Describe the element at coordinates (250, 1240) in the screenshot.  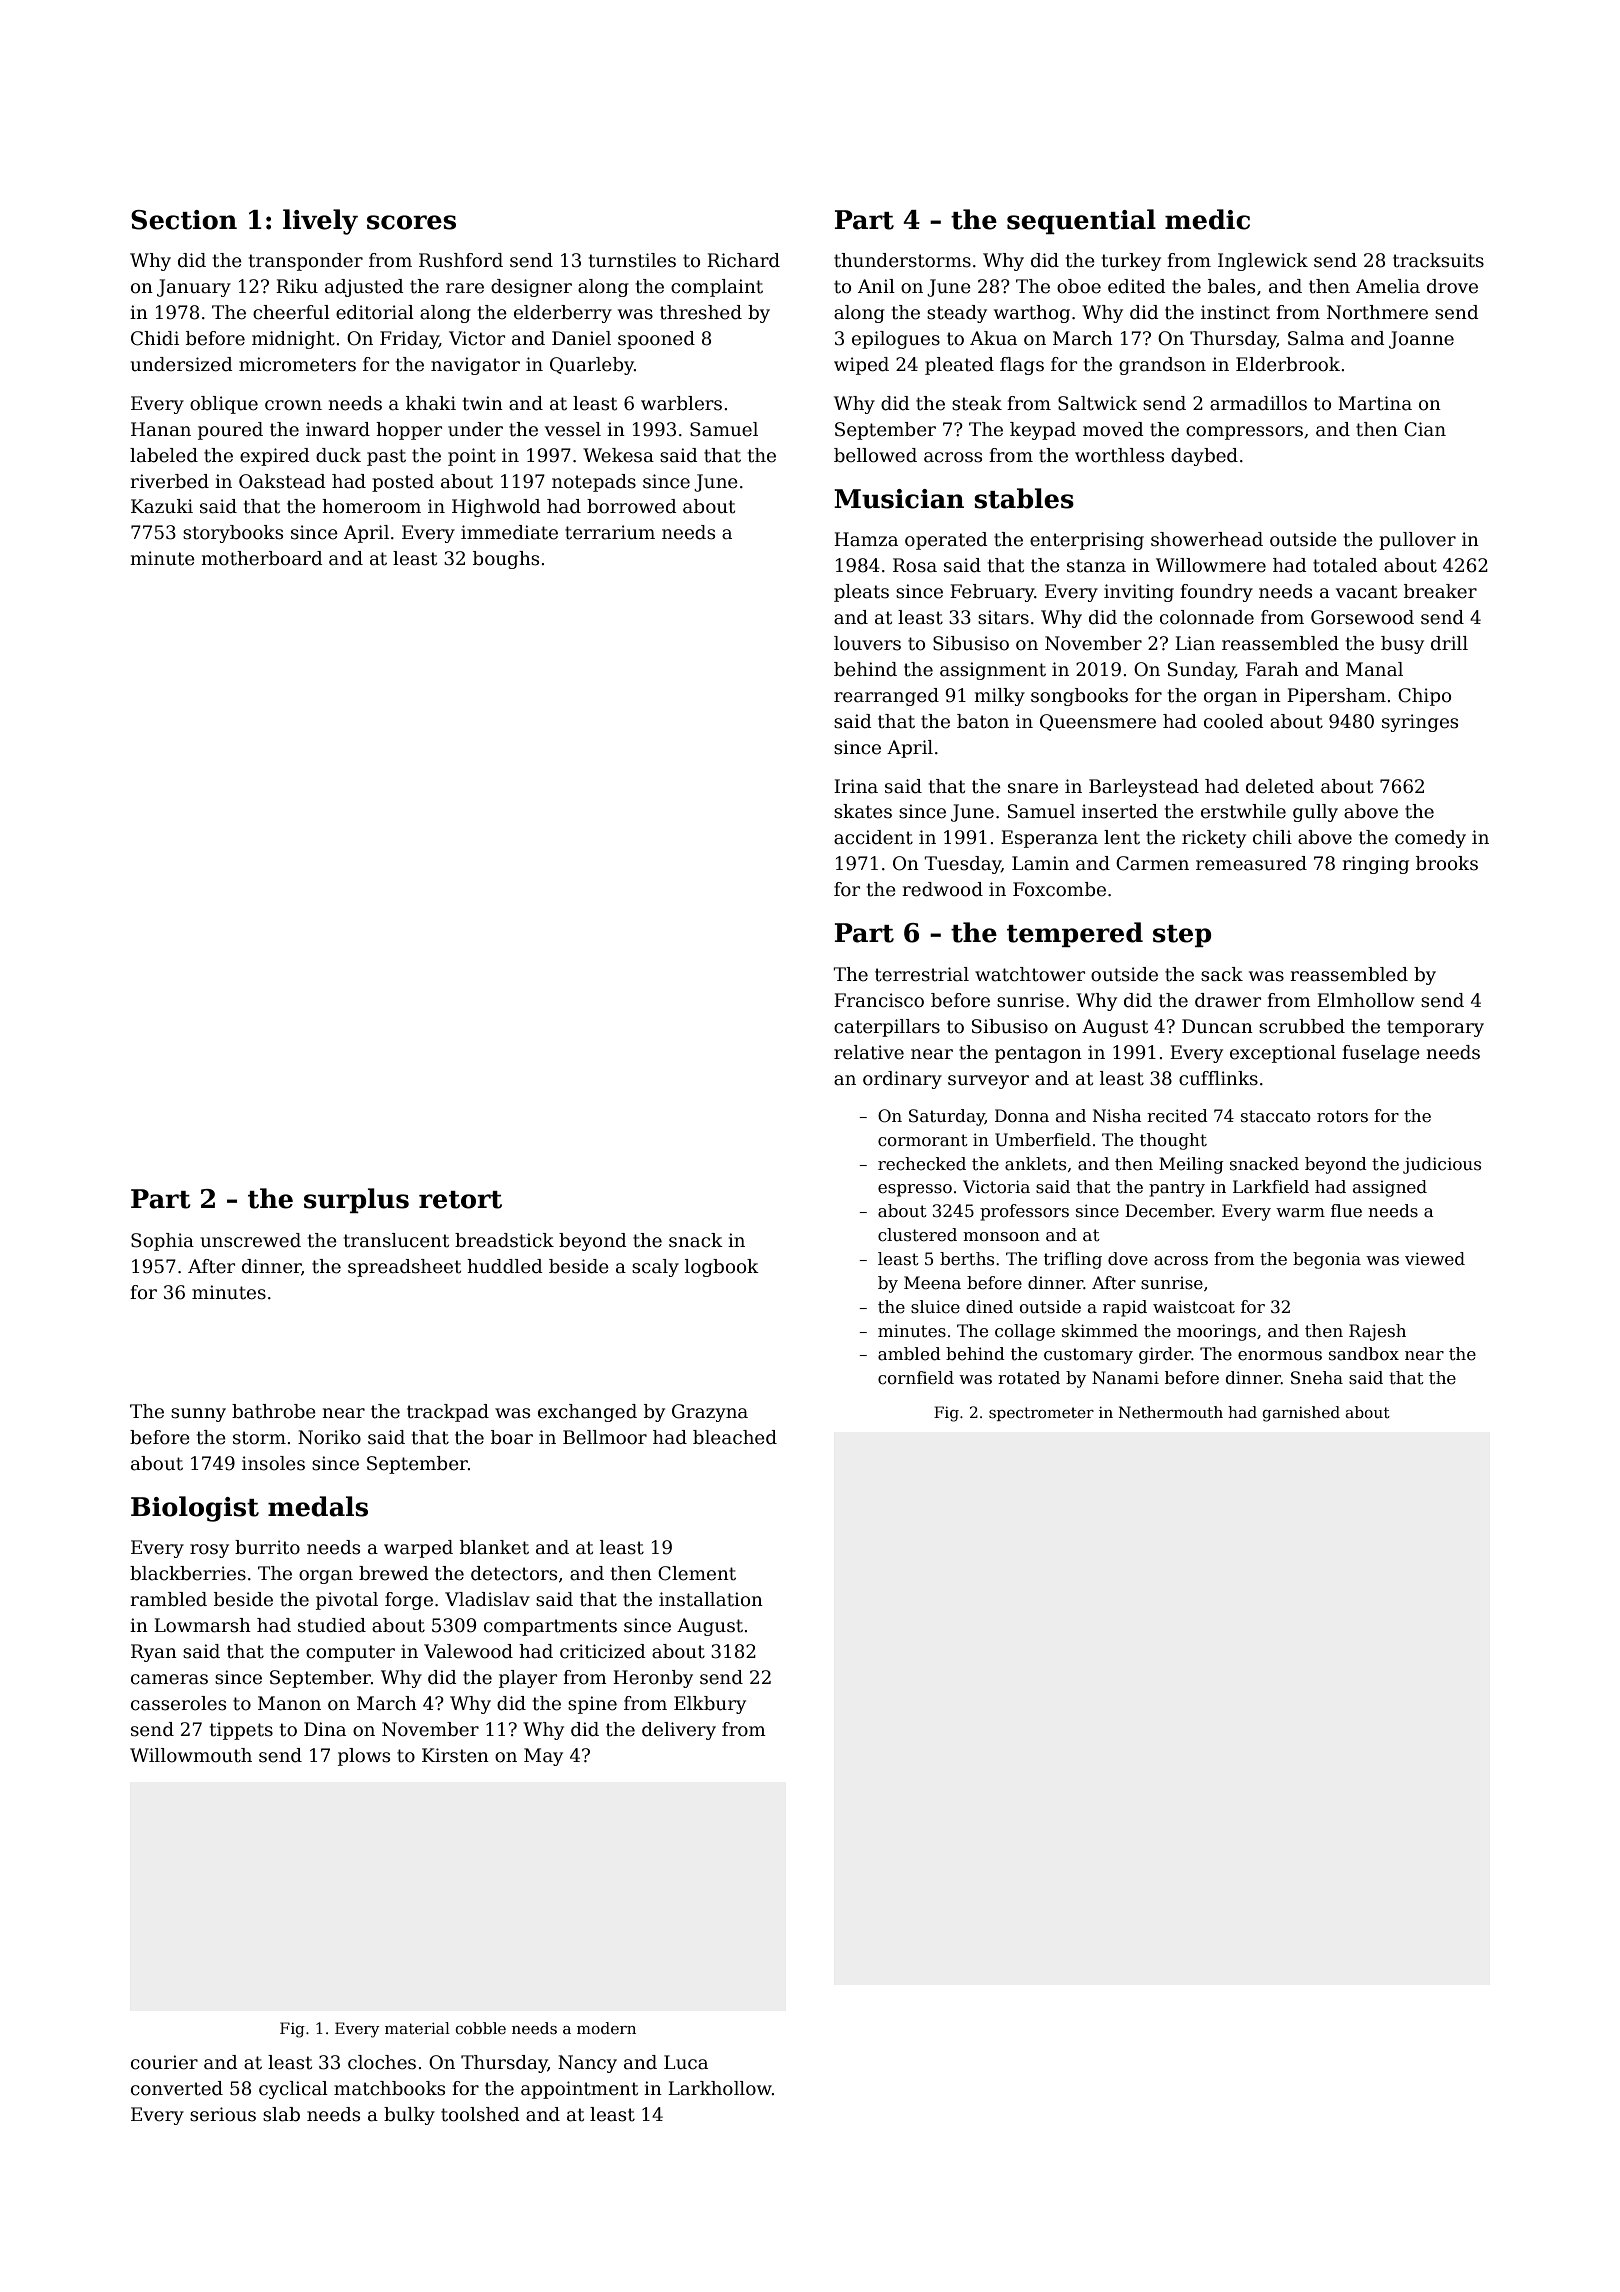
I see `unscrewed` at that location.
